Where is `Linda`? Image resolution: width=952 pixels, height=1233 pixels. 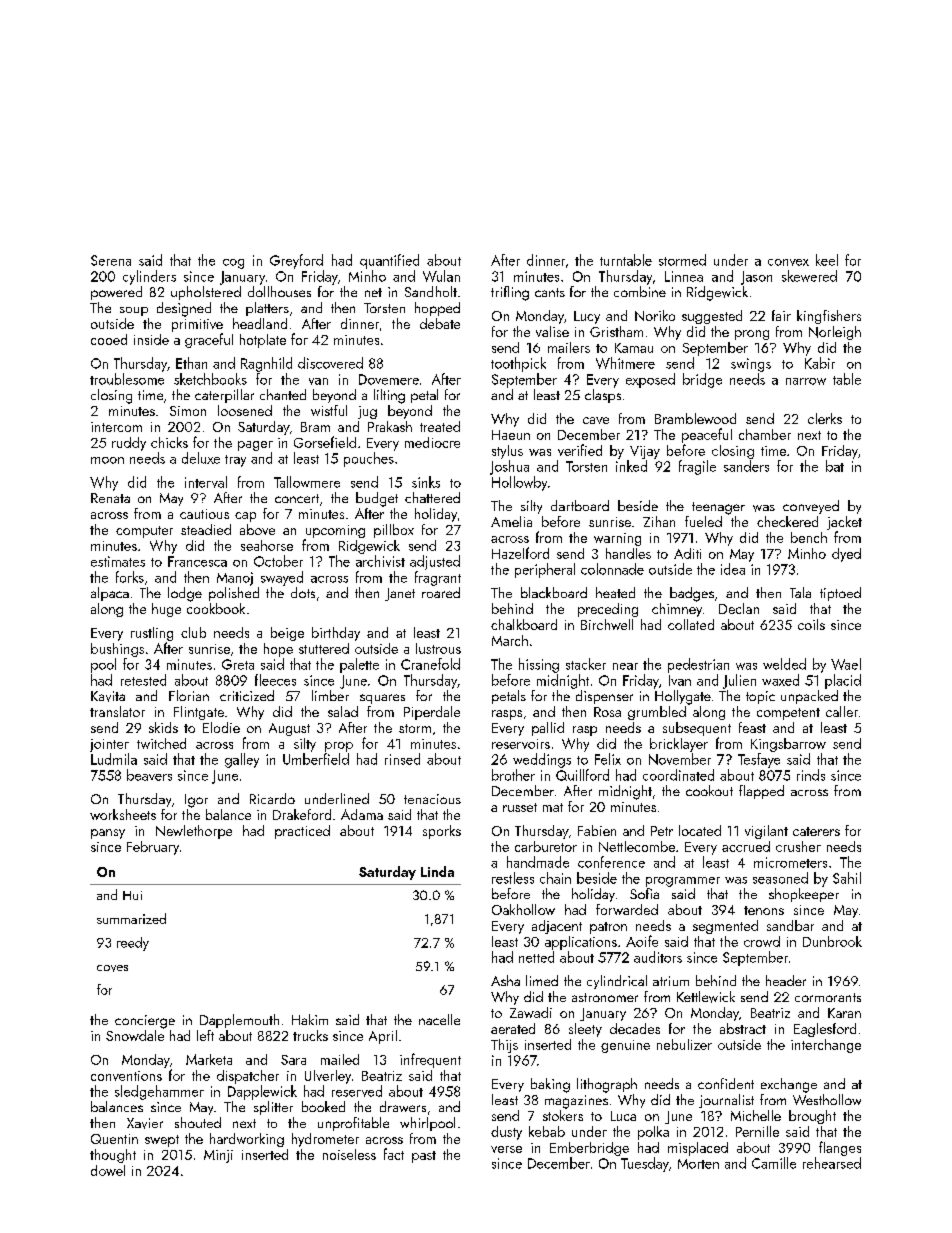 Linda is located at coordinates (437, 871).
